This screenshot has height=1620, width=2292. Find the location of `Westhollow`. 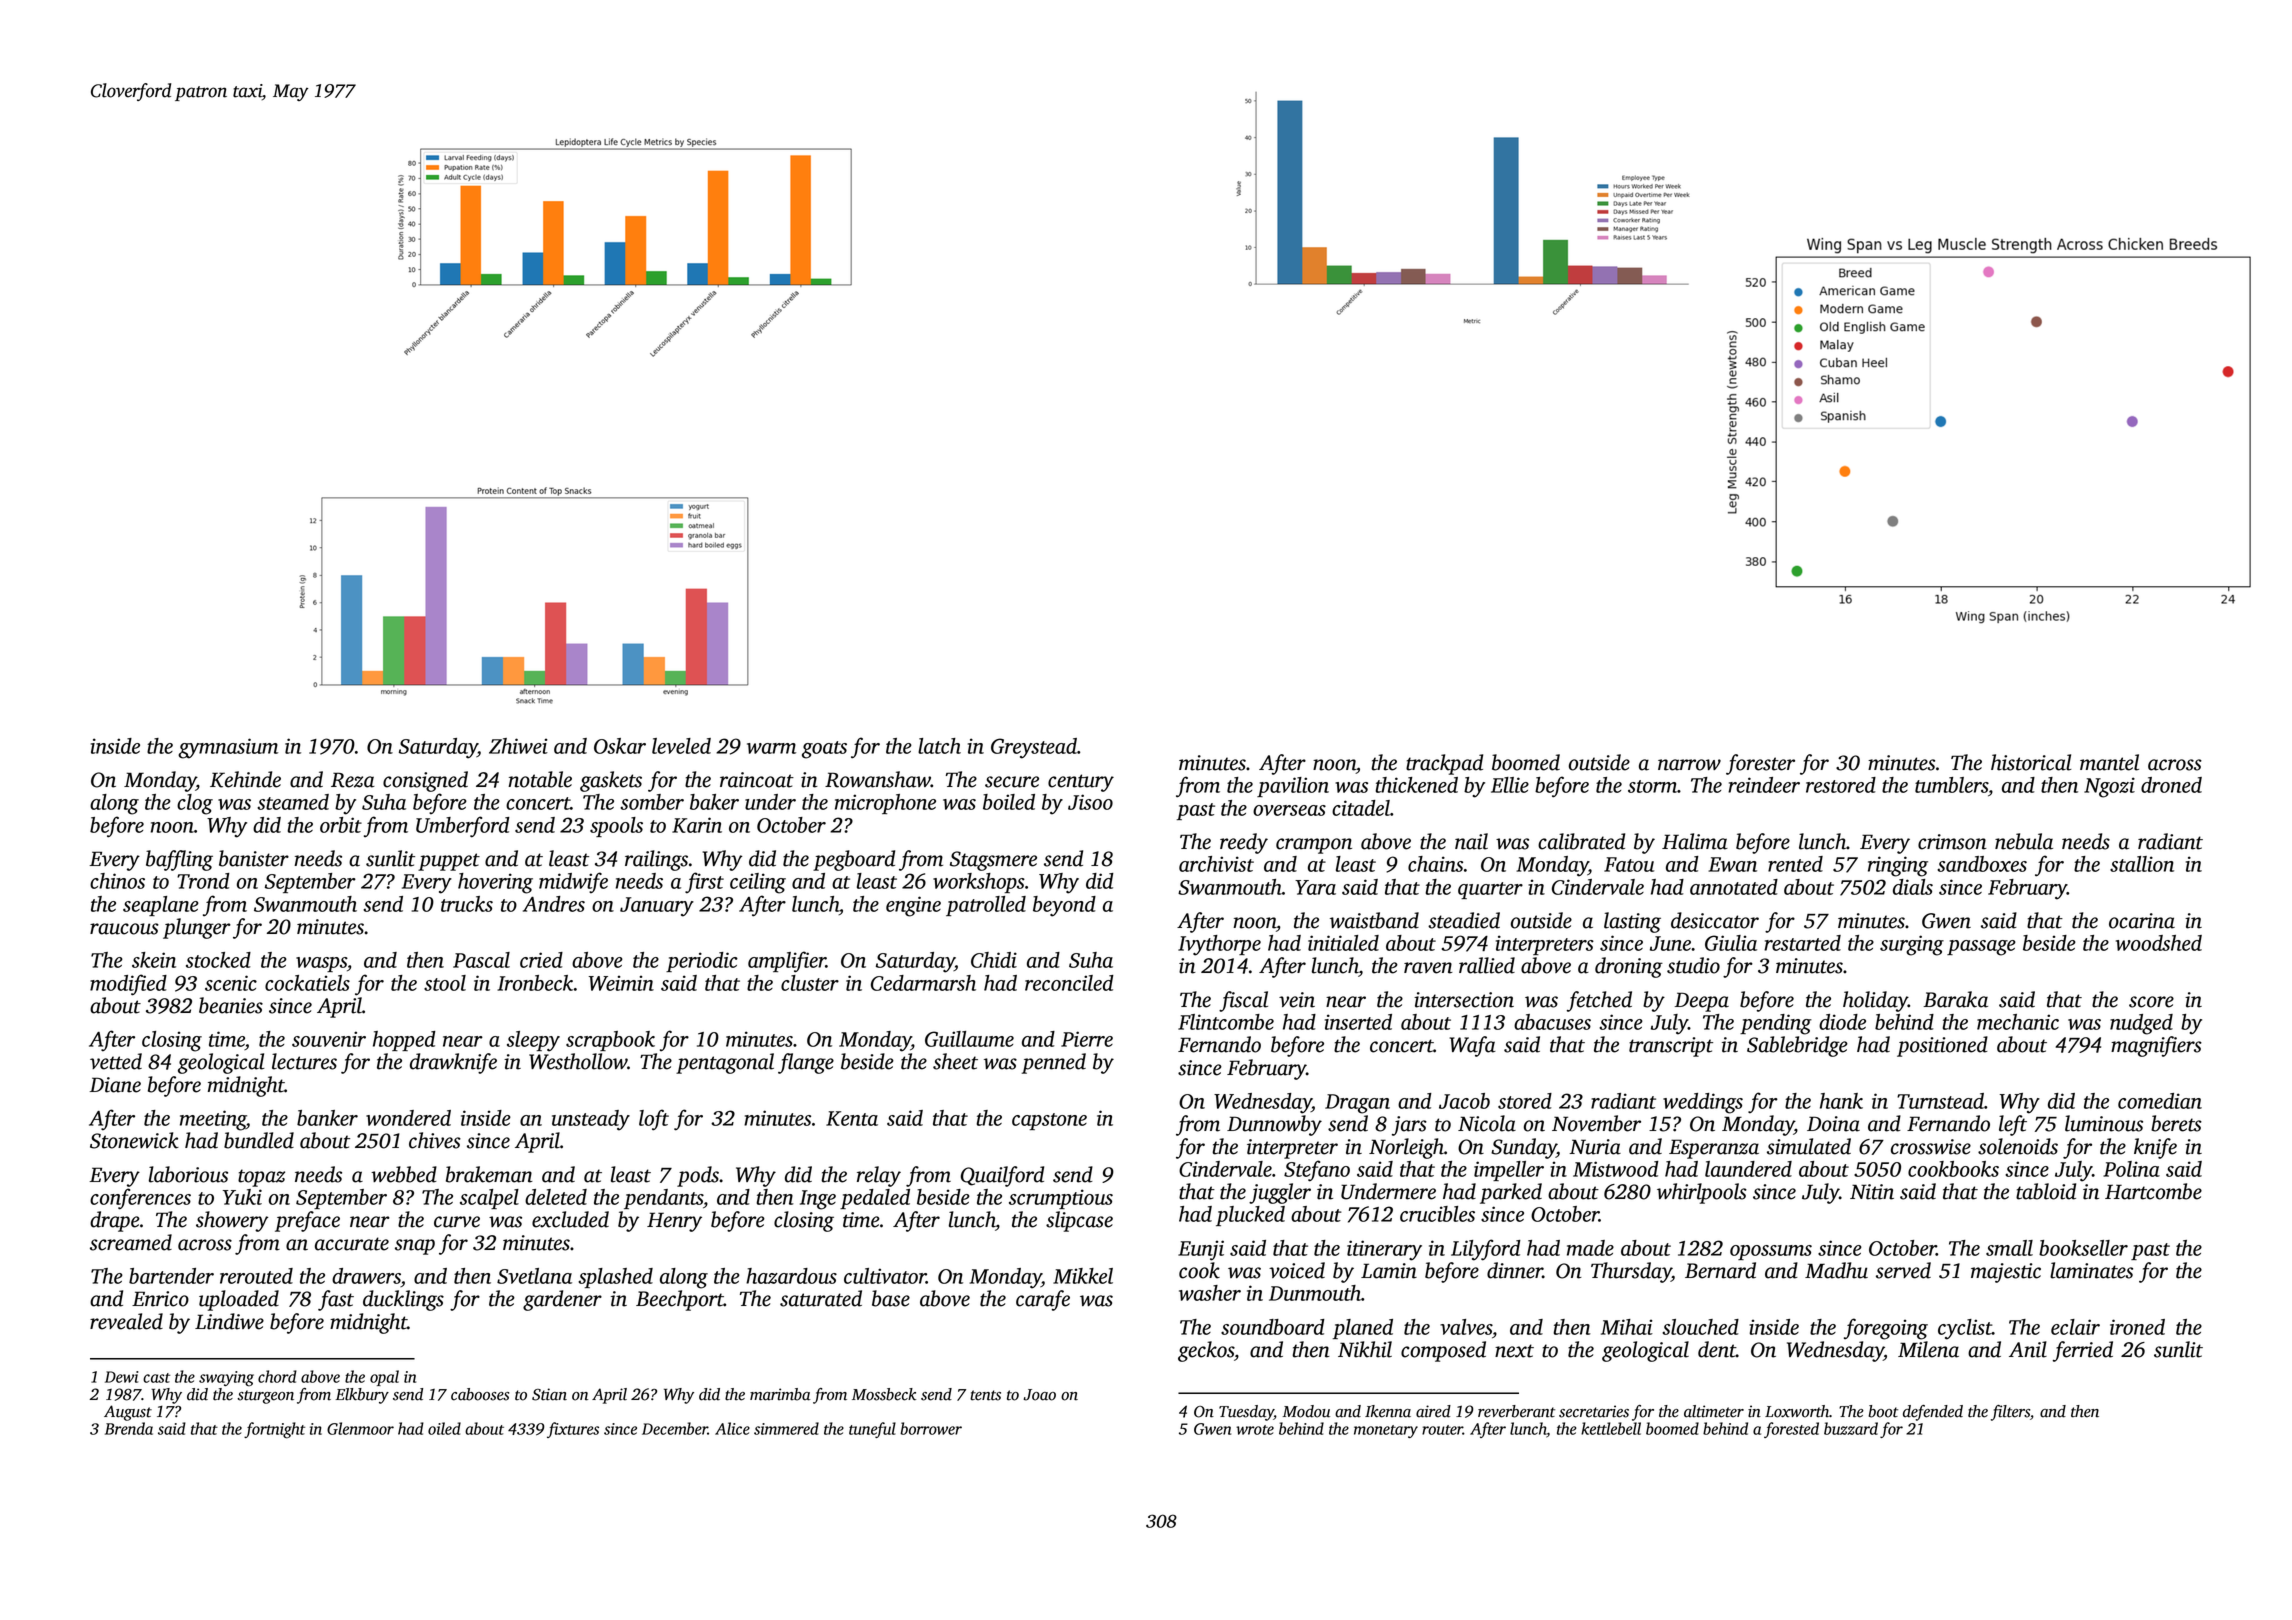

Westhollow is located at coordinates (578, 1061).
